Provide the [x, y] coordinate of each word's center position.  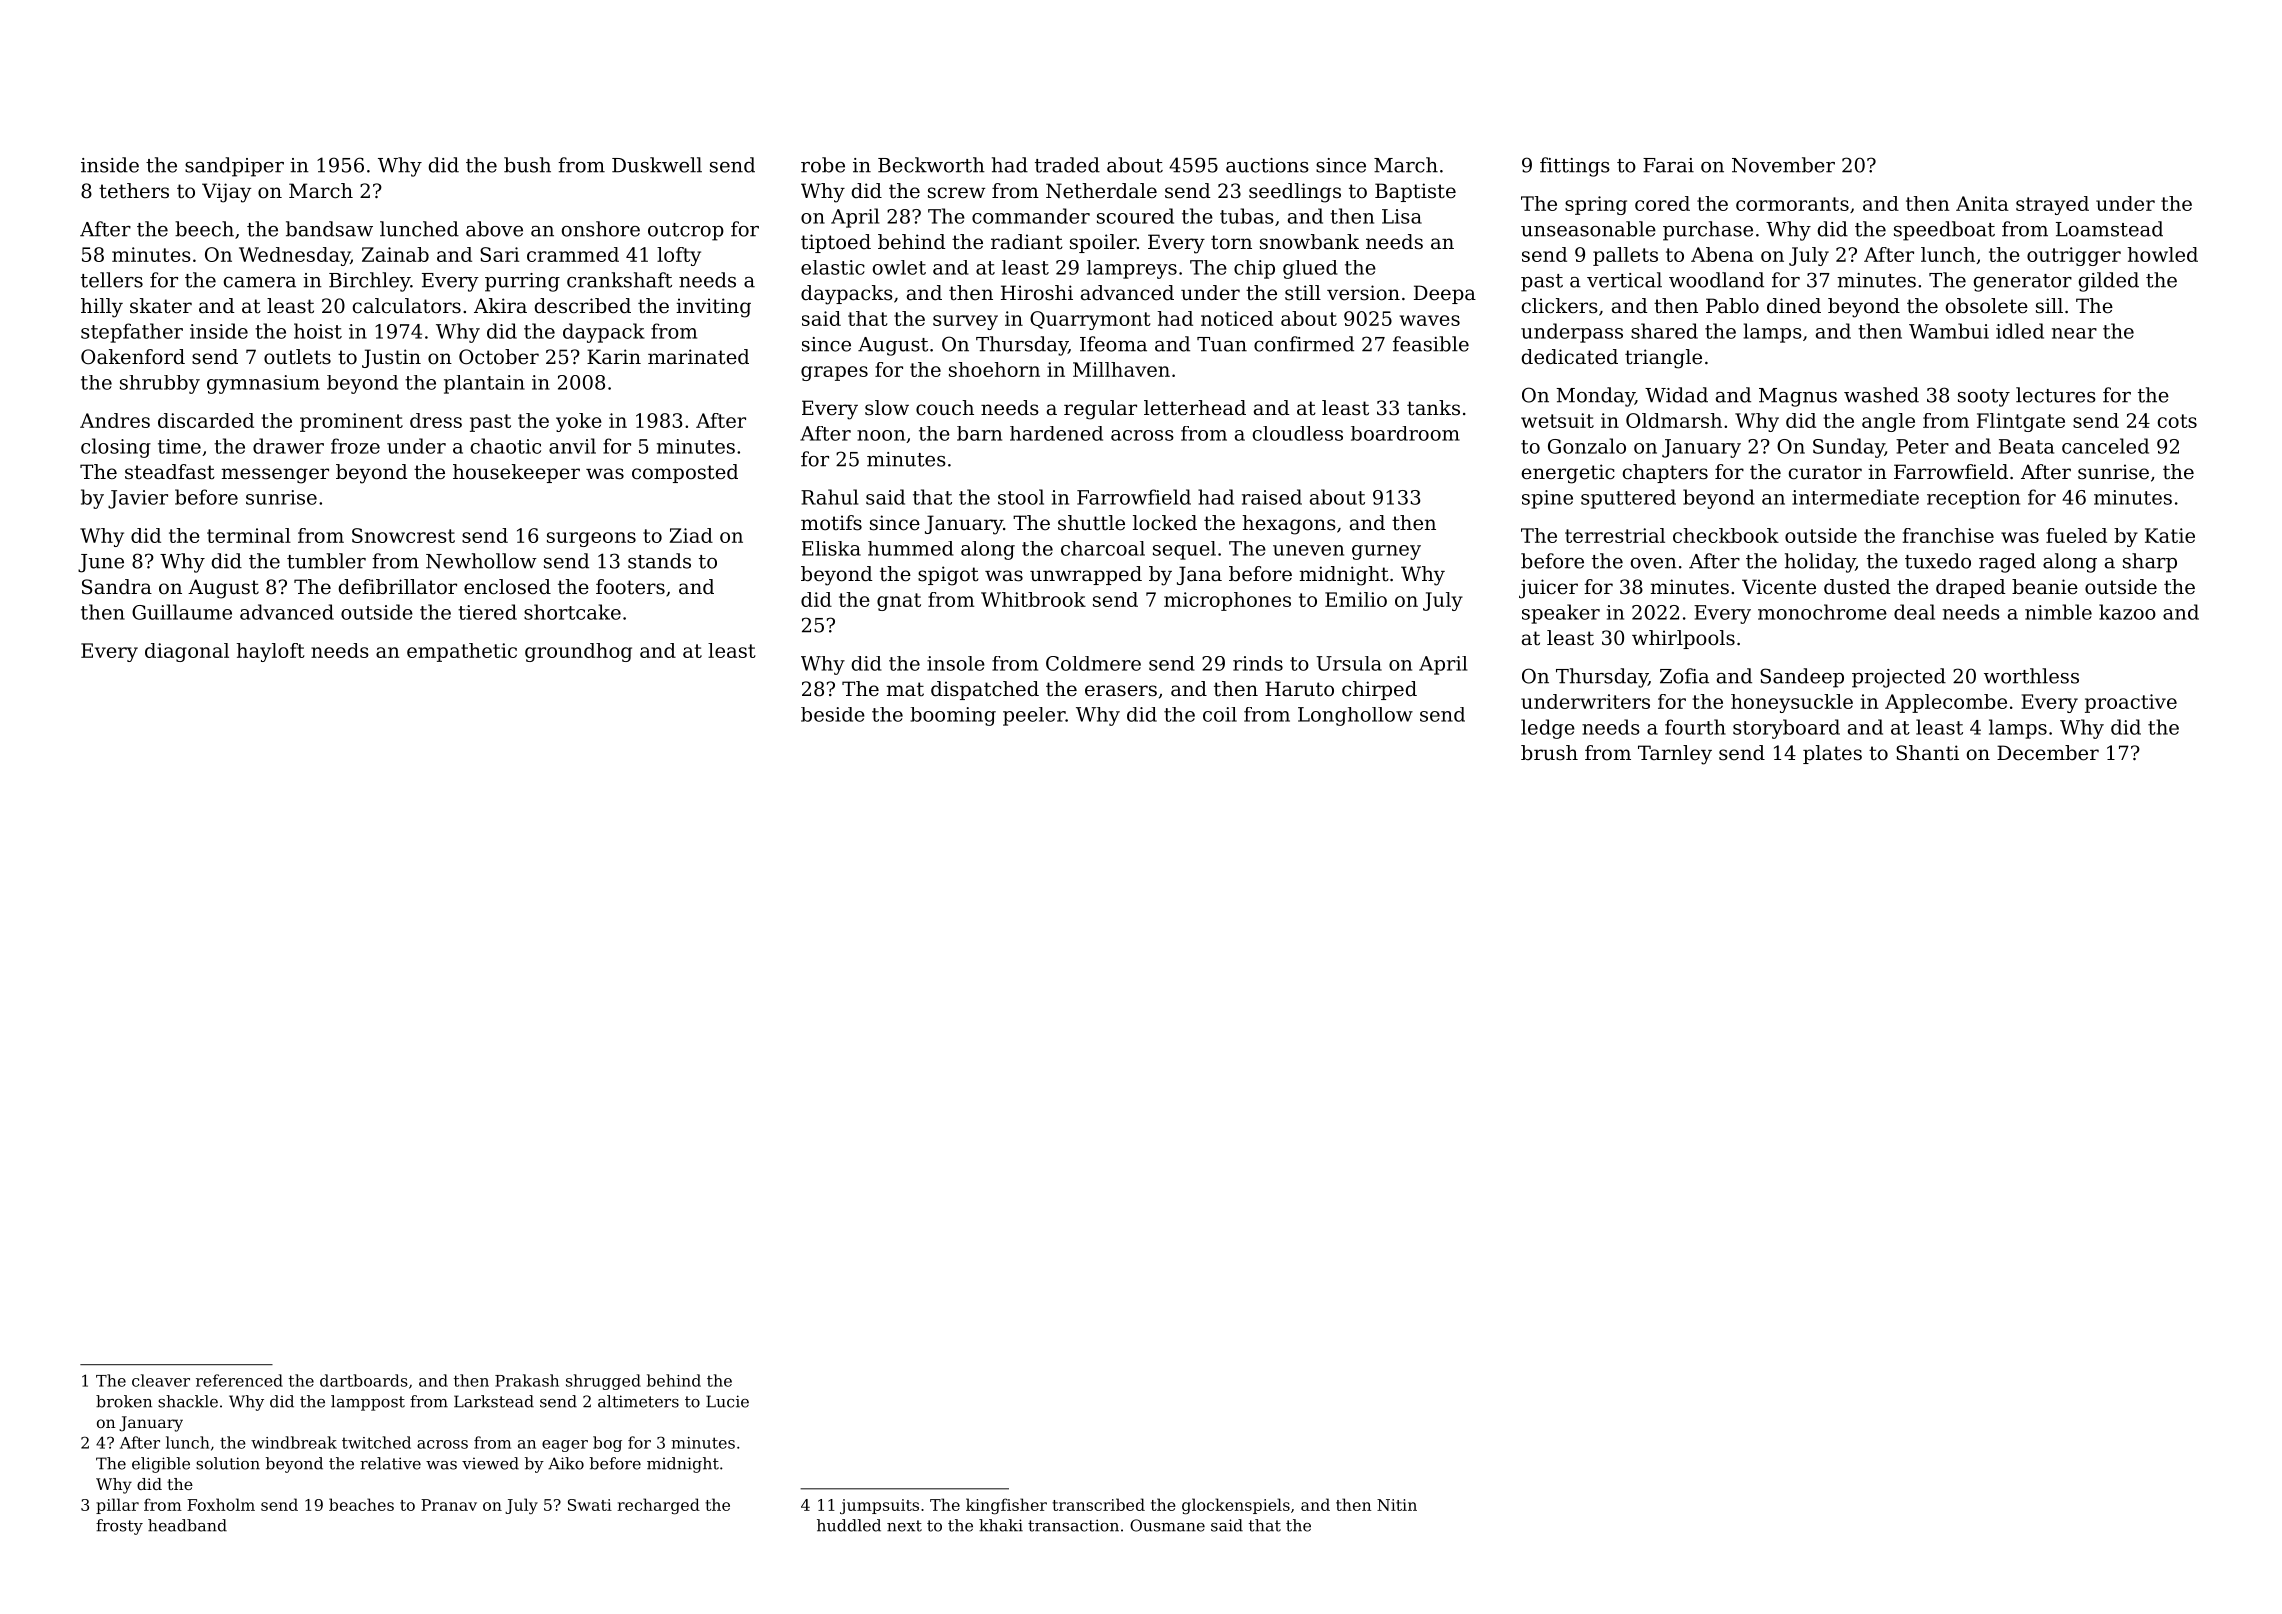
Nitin [1397, 1505]
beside [833, 714]
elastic [833, 267]
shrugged [603, 1382]
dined [1794, 306]
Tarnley [1675, 755]
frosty [119, 1527]
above [494, 229]
